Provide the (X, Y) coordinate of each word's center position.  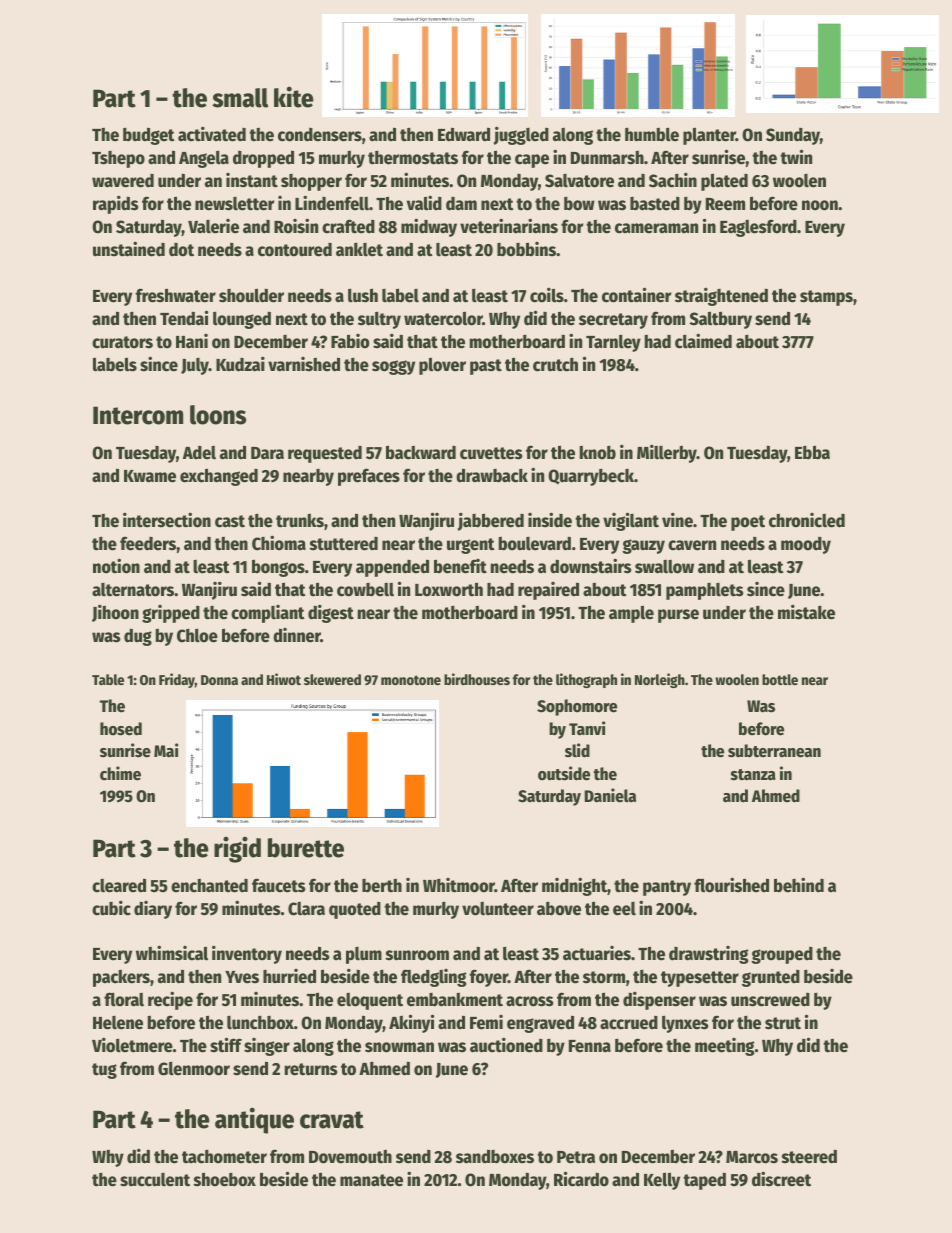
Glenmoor (194, 1068)
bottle (780, 679)
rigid (237, 849)
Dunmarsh (607, 158)
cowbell (365, 590)
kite (293, 97)
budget (149, 136)
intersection (167, 520)
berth (382, 886)
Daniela (610, 795)
